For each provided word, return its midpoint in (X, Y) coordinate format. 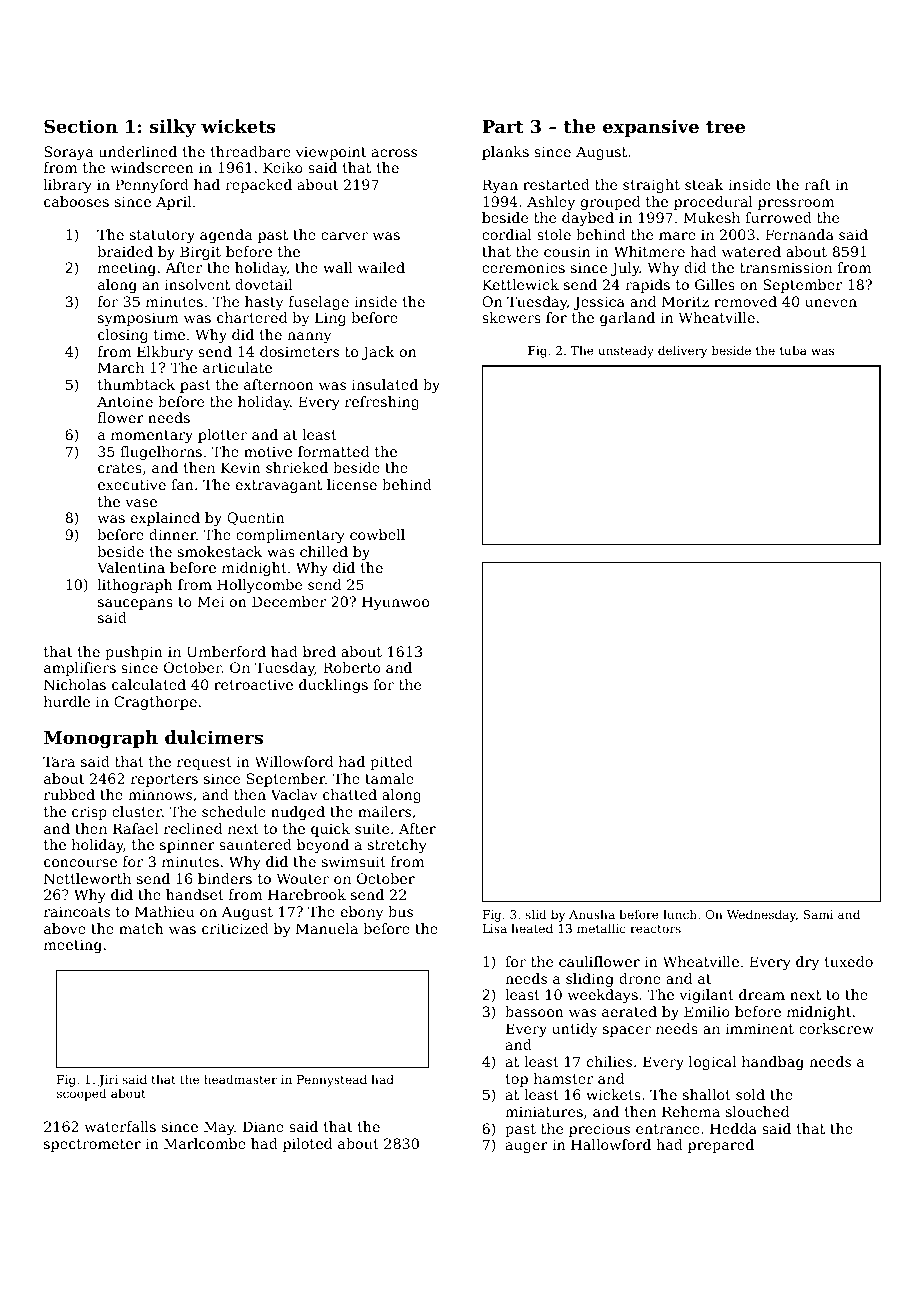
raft (817, 184)
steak (704, 184)
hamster (563, 1078)
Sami (818, 914)
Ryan (500, 186)
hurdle (67, 701)
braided (125, 251)
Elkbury (165, 353)
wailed (381, 267)
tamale (389, 778)
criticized (235, 928)
